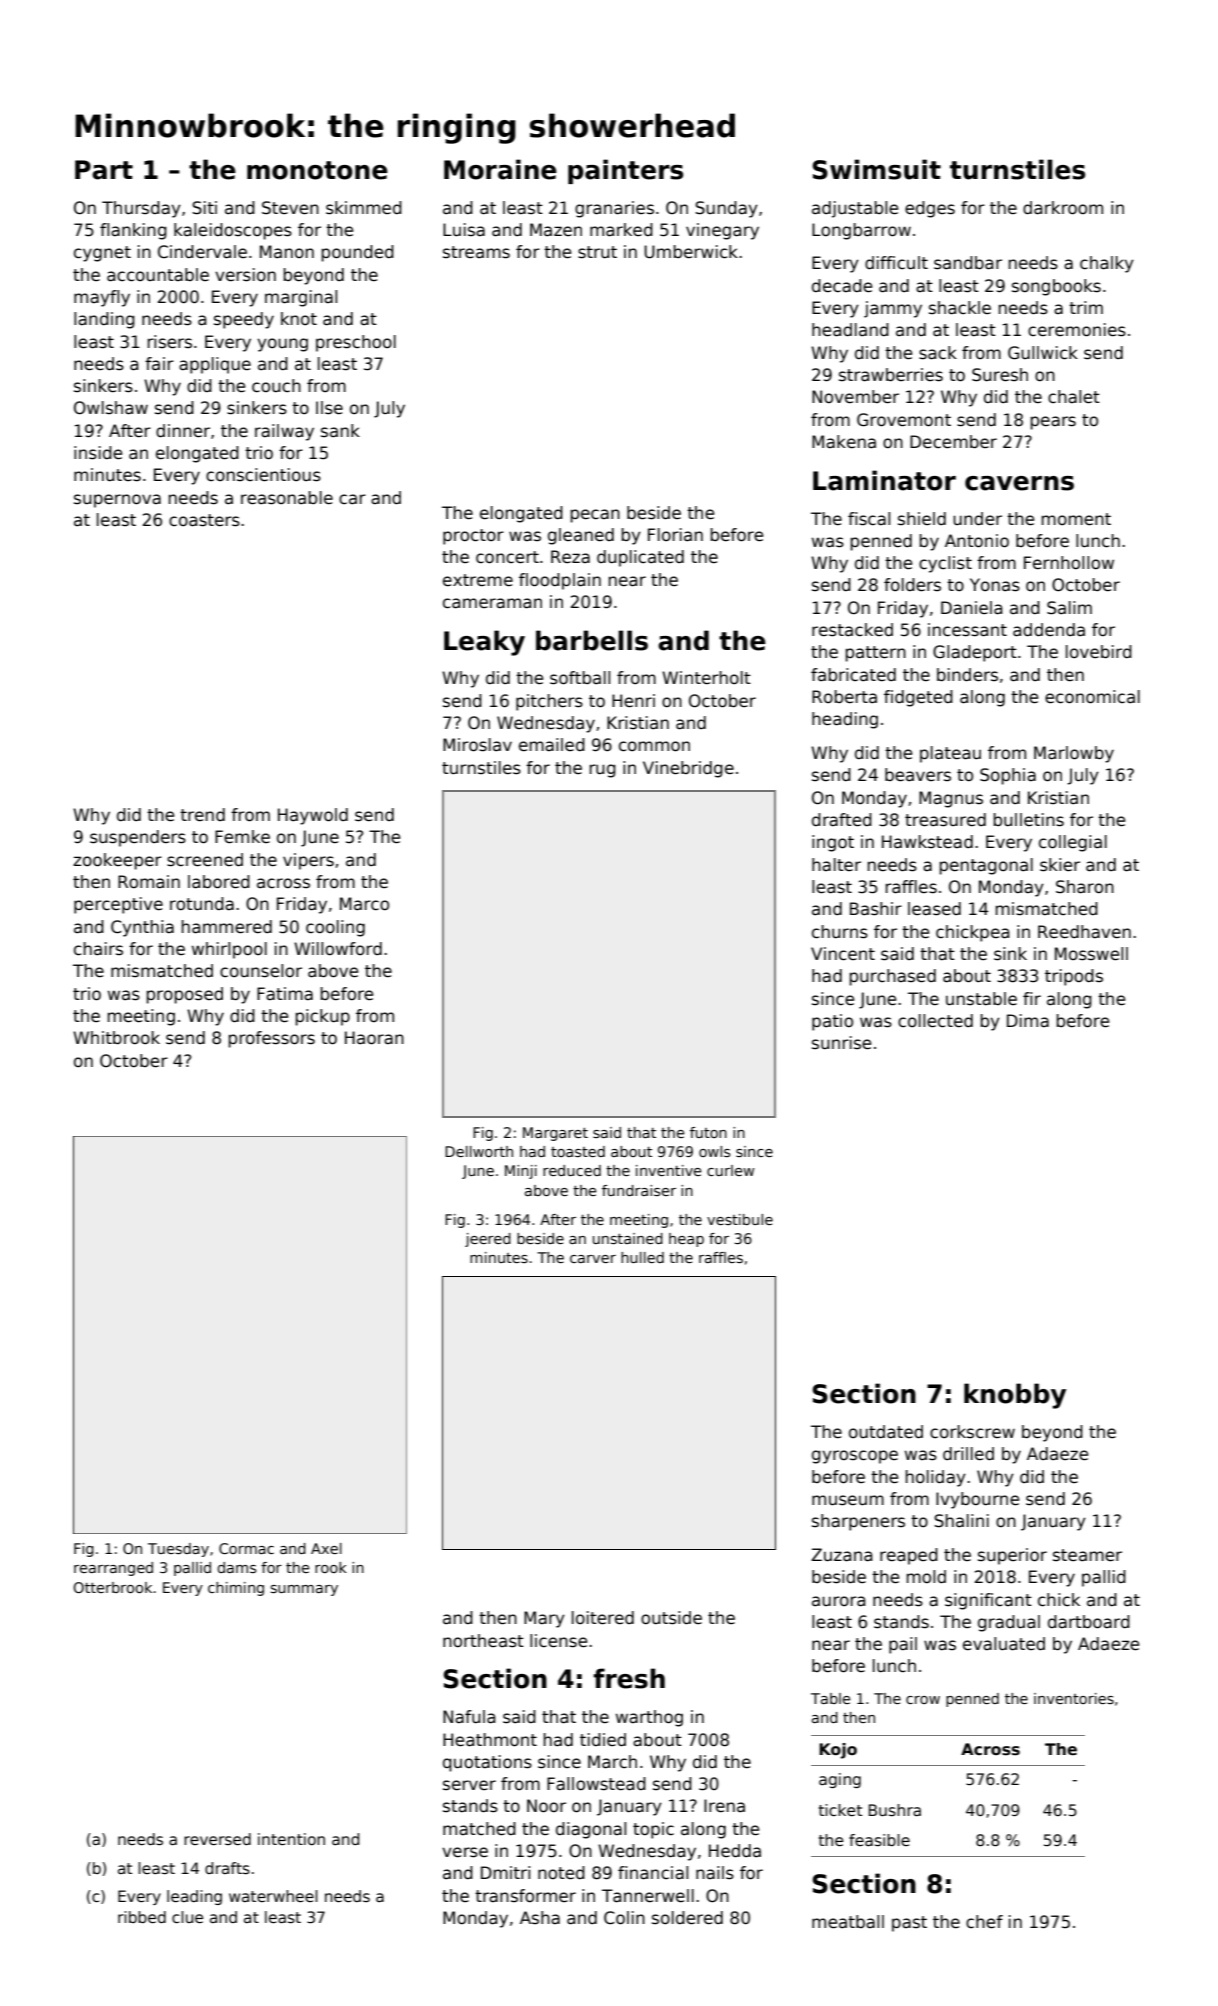 The height and width of the screenshot is (2006, 1218). Describe the element at coordinates (653, 1873) in the screenshot. I see `financial` at that location.
